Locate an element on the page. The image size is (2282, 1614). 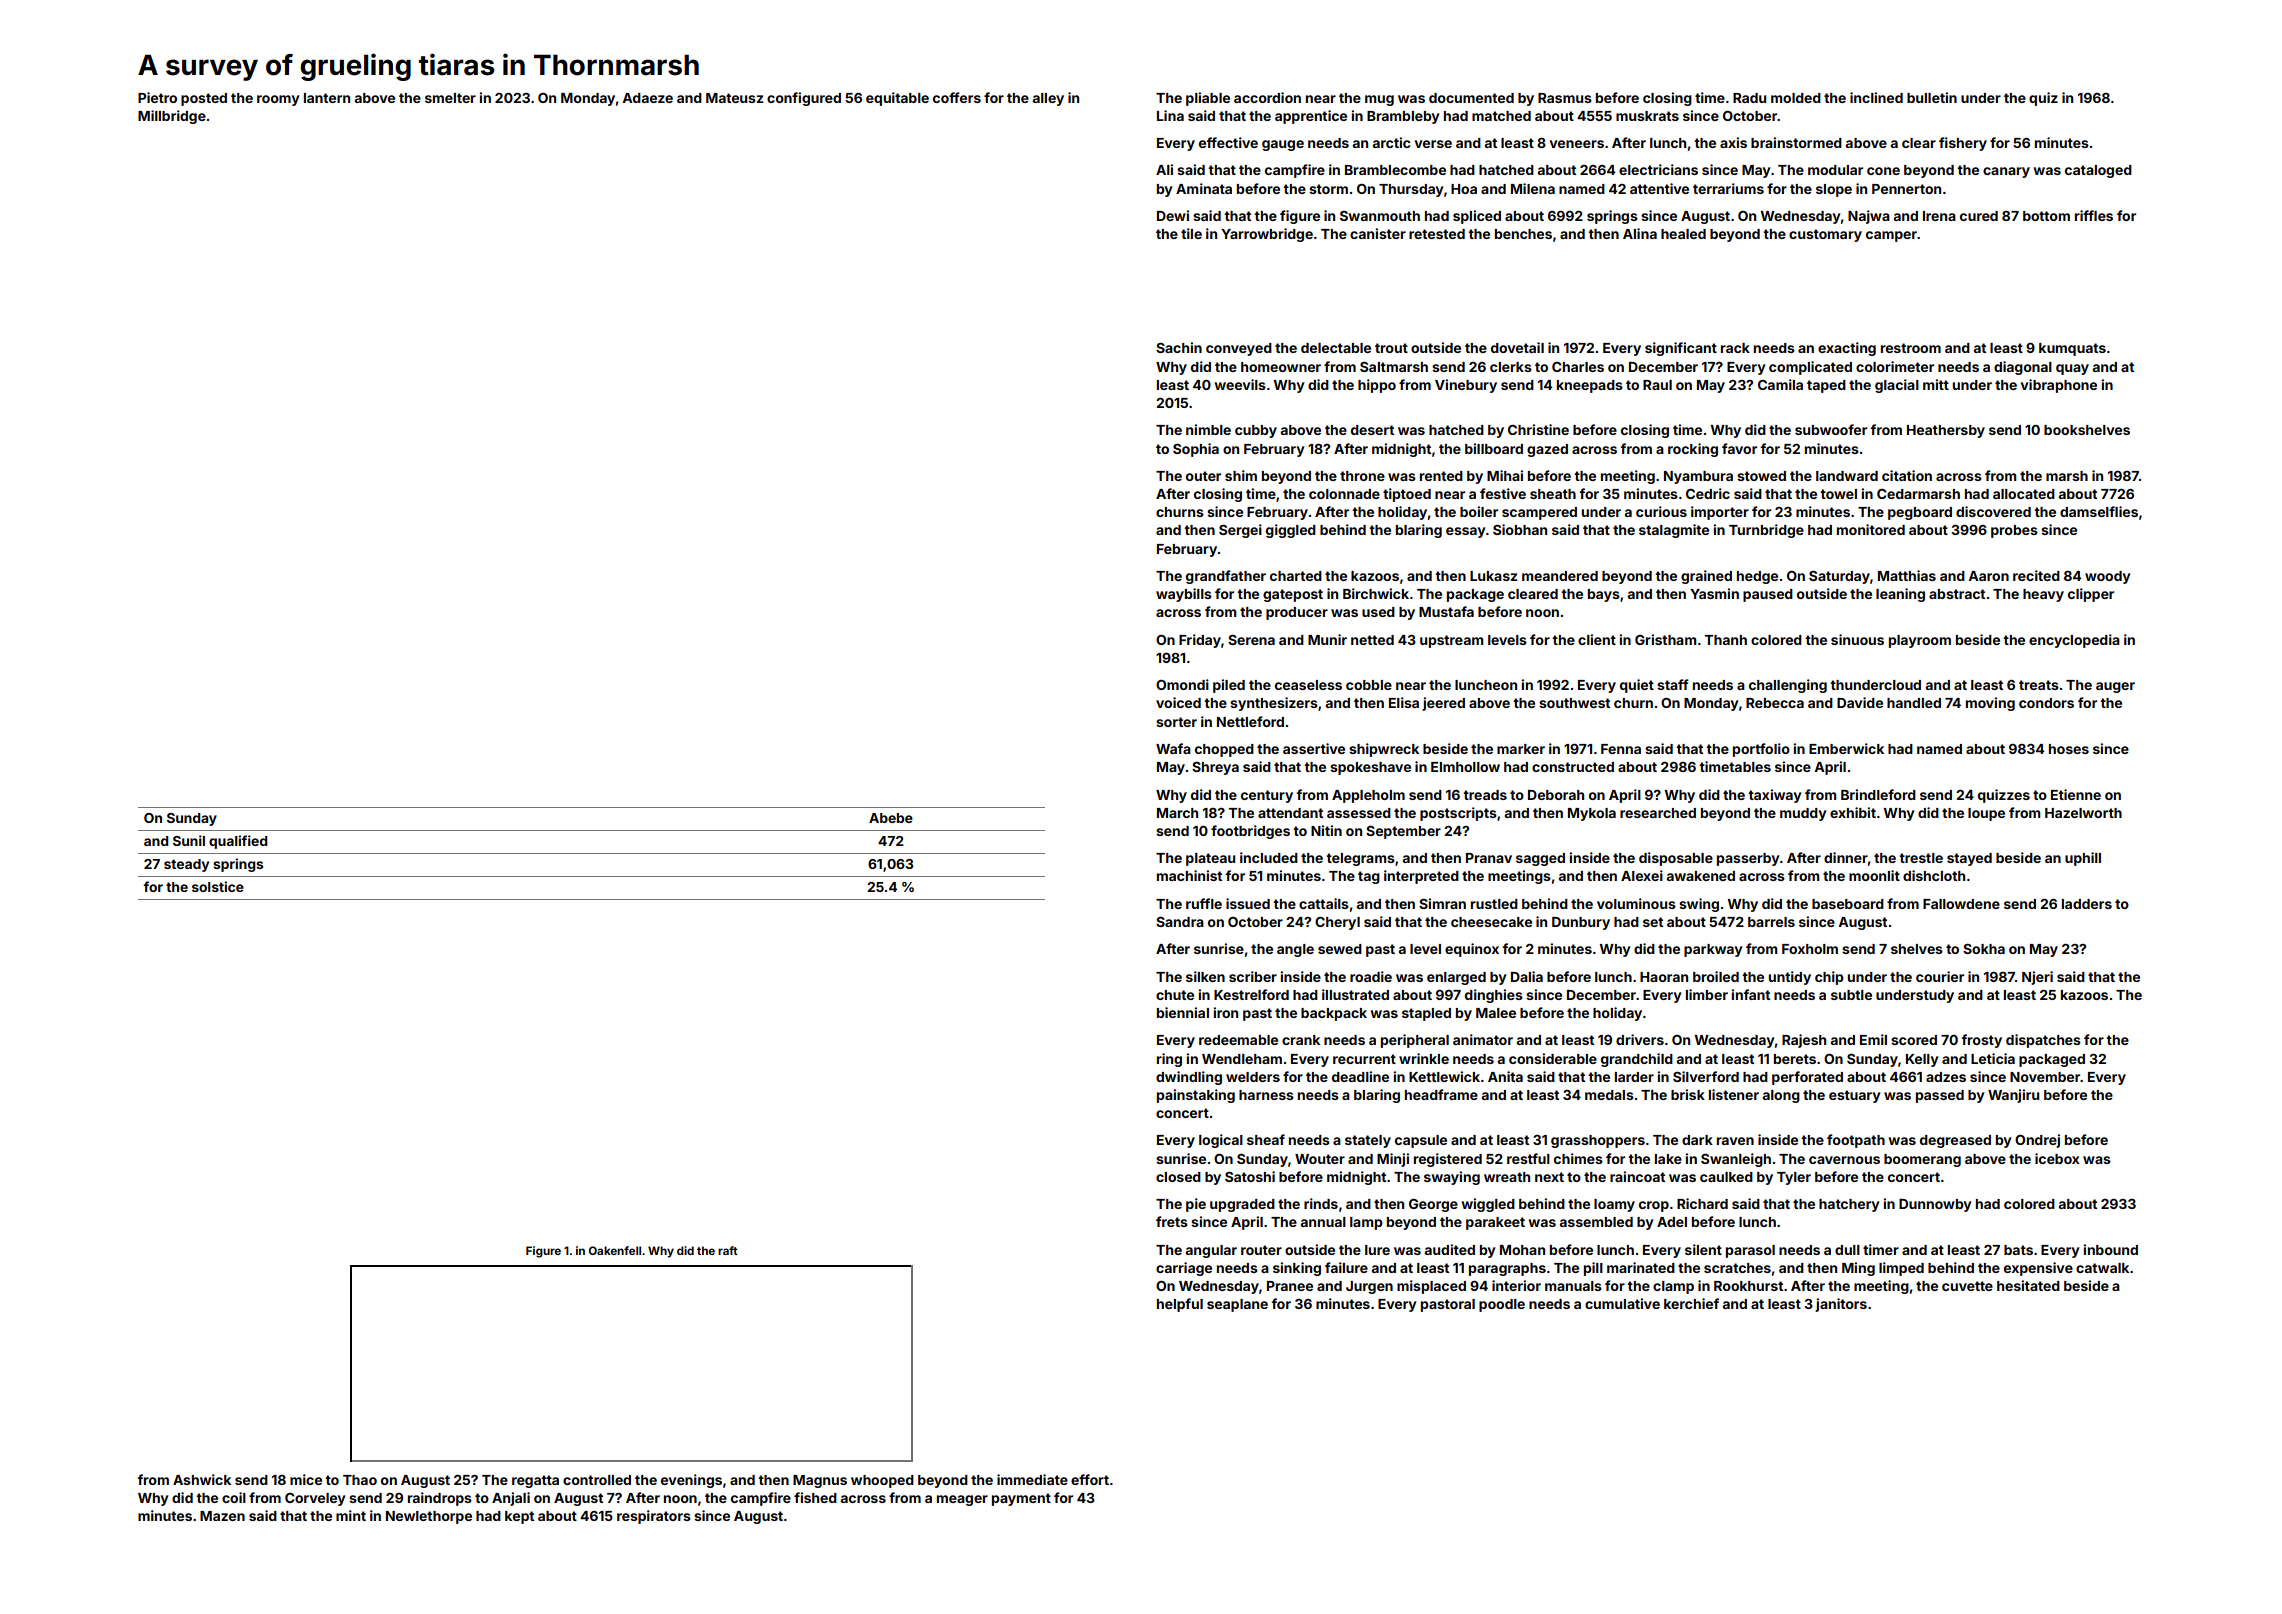
auger is located at coordinates (2115, 687).
